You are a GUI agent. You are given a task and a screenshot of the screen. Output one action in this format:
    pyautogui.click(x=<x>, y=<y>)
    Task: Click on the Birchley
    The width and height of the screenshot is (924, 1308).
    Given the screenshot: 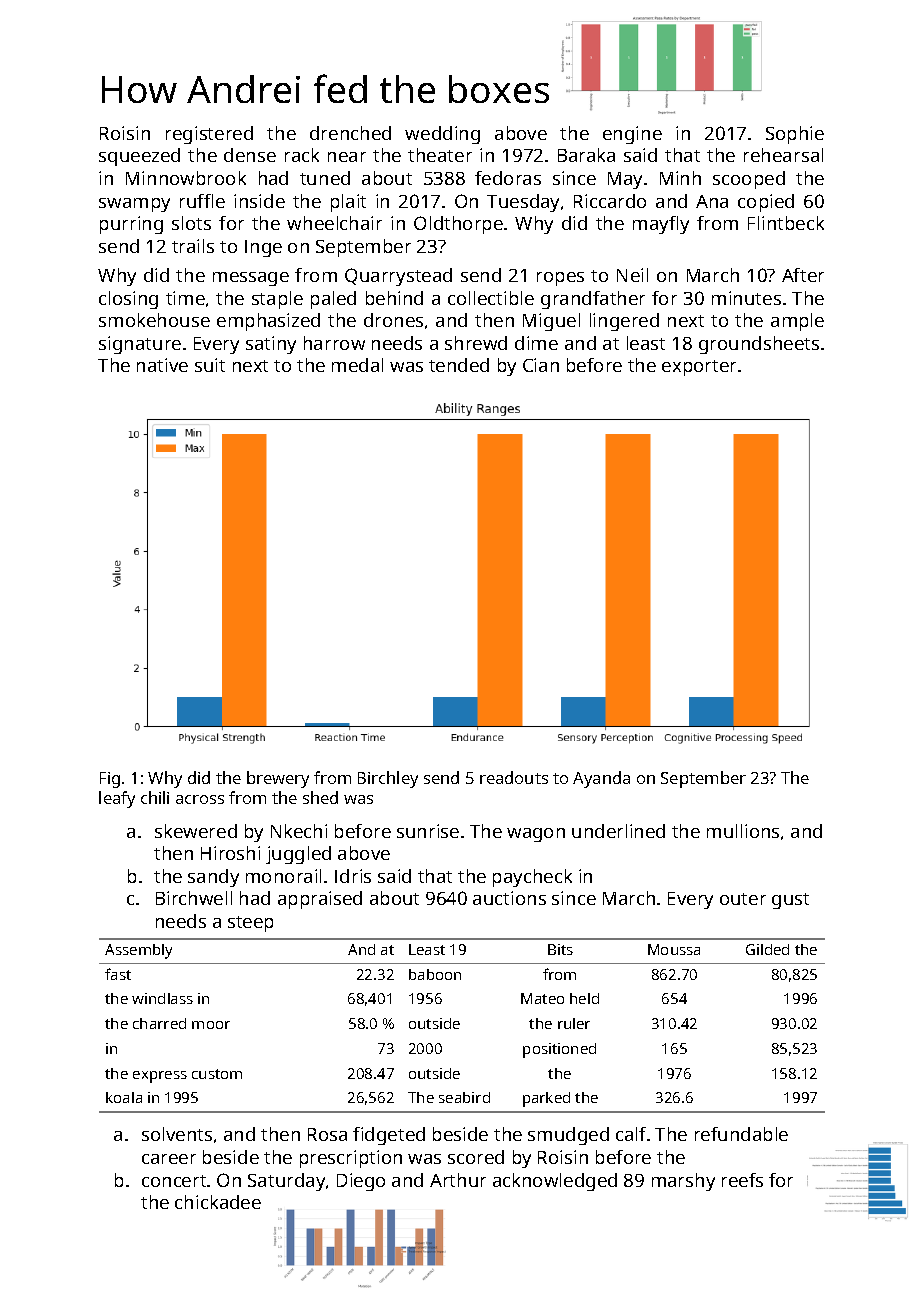 What is the action you would take?
    pyautogui.click(x=388, y=779)
